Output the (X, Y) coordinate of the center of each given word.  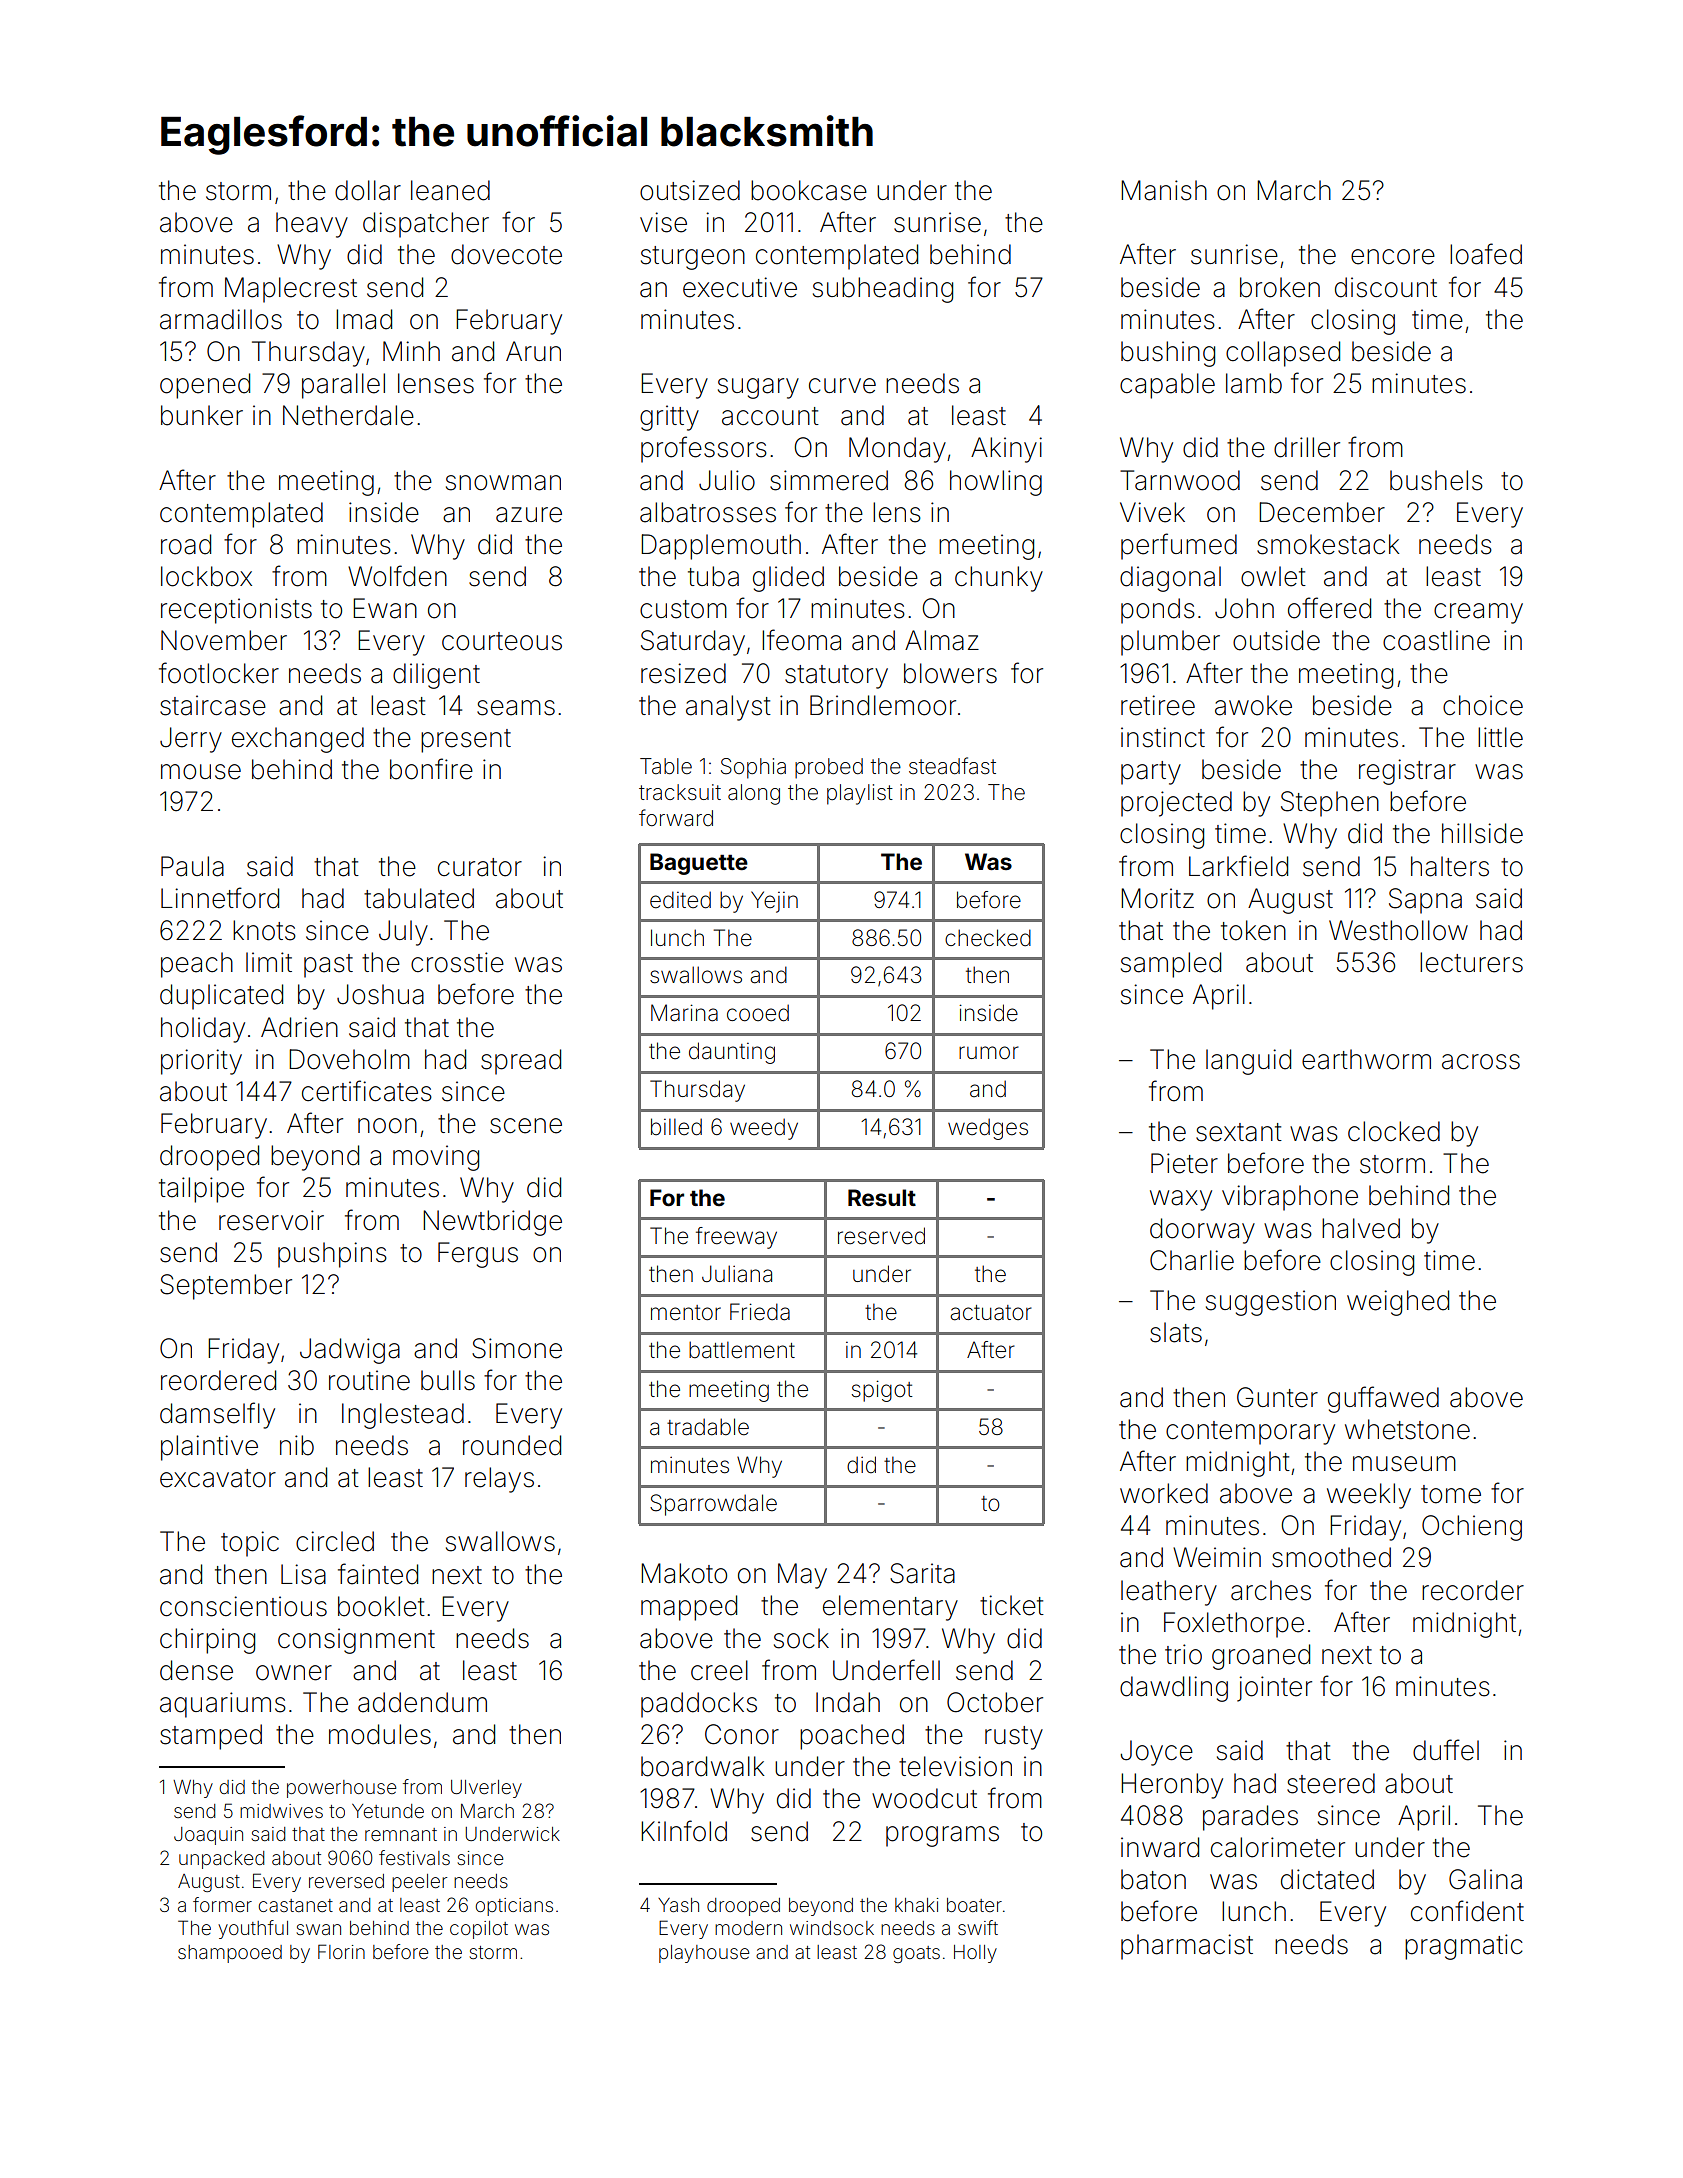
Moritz (1157, 898)
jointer (1274, 1689)
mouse (201, 772)
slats (1176, 1332)
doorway (1202, 1231)
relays (499, 1480)
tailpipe (201, 1190)
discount (1386, 287)
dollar (368, 190)
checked (988, 938)
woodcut (924, 1798)
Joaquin (208, 1836)
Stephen (1330, 804)
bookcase (809, 190)
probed (829, 768)
